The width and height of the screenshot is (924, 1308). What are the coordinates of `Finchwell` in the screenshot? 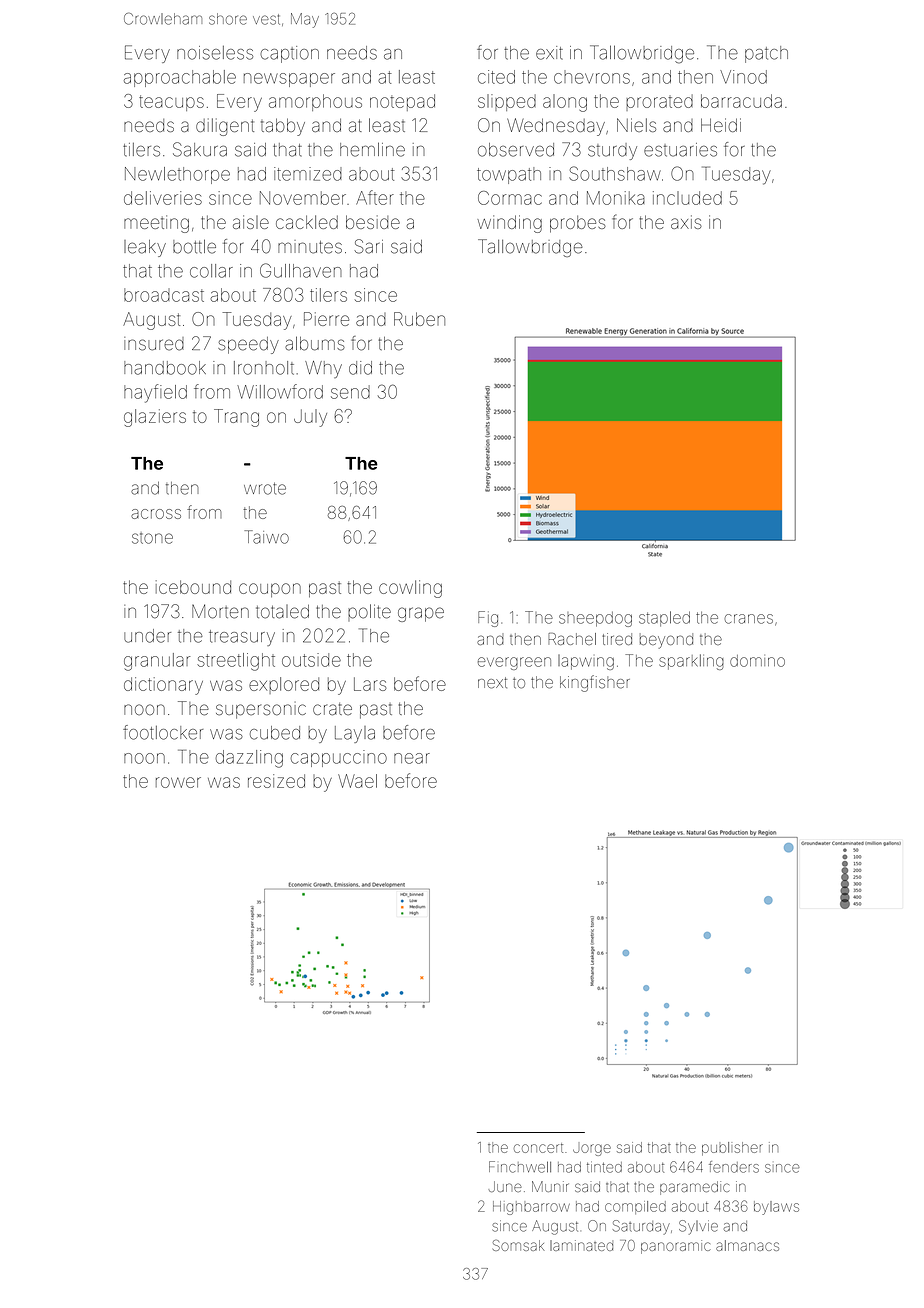 It's located at (520, 1167).
